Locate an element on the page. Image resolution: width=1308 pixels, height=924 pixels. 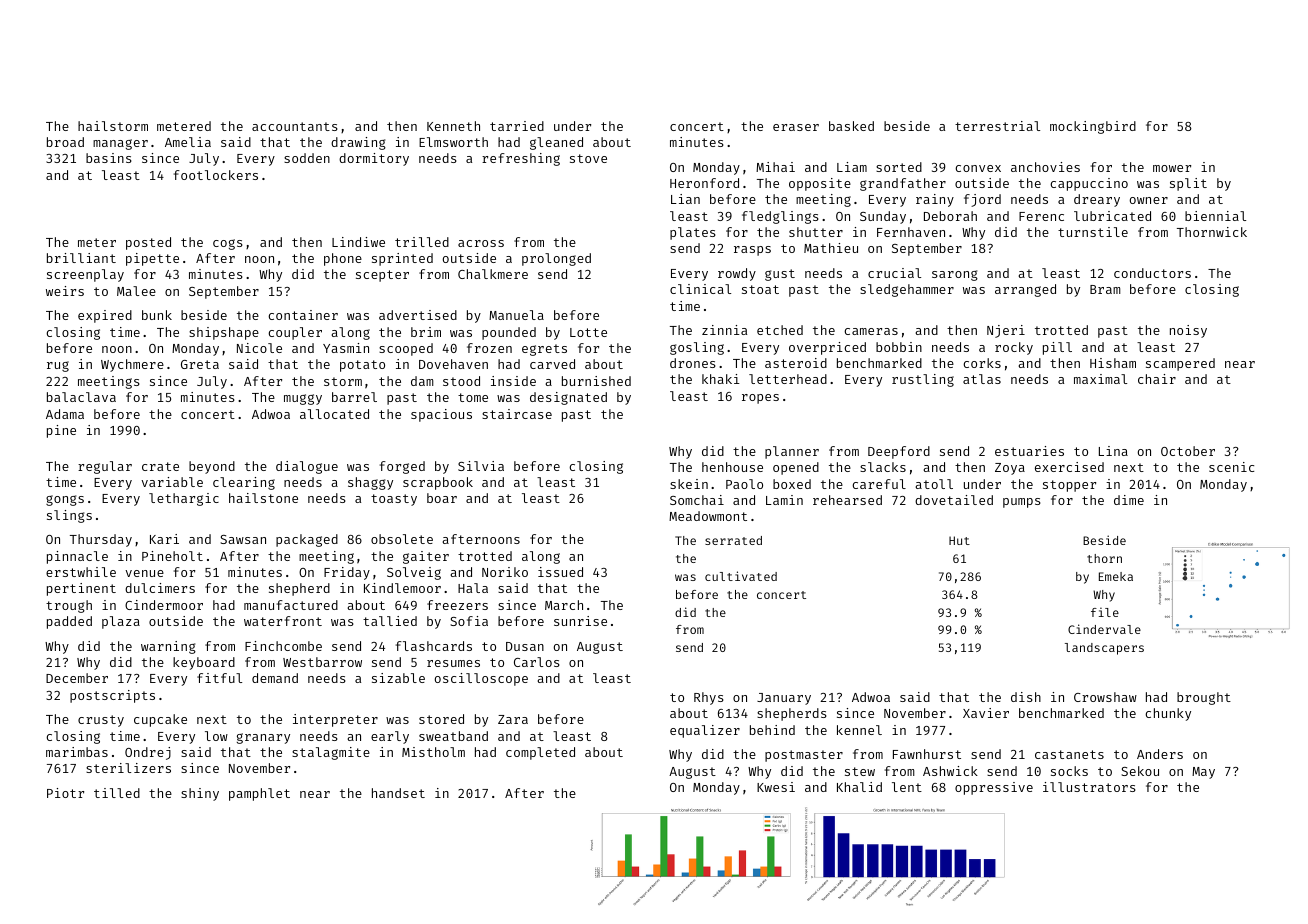
maximal is located at coordinates (1100, 379).
